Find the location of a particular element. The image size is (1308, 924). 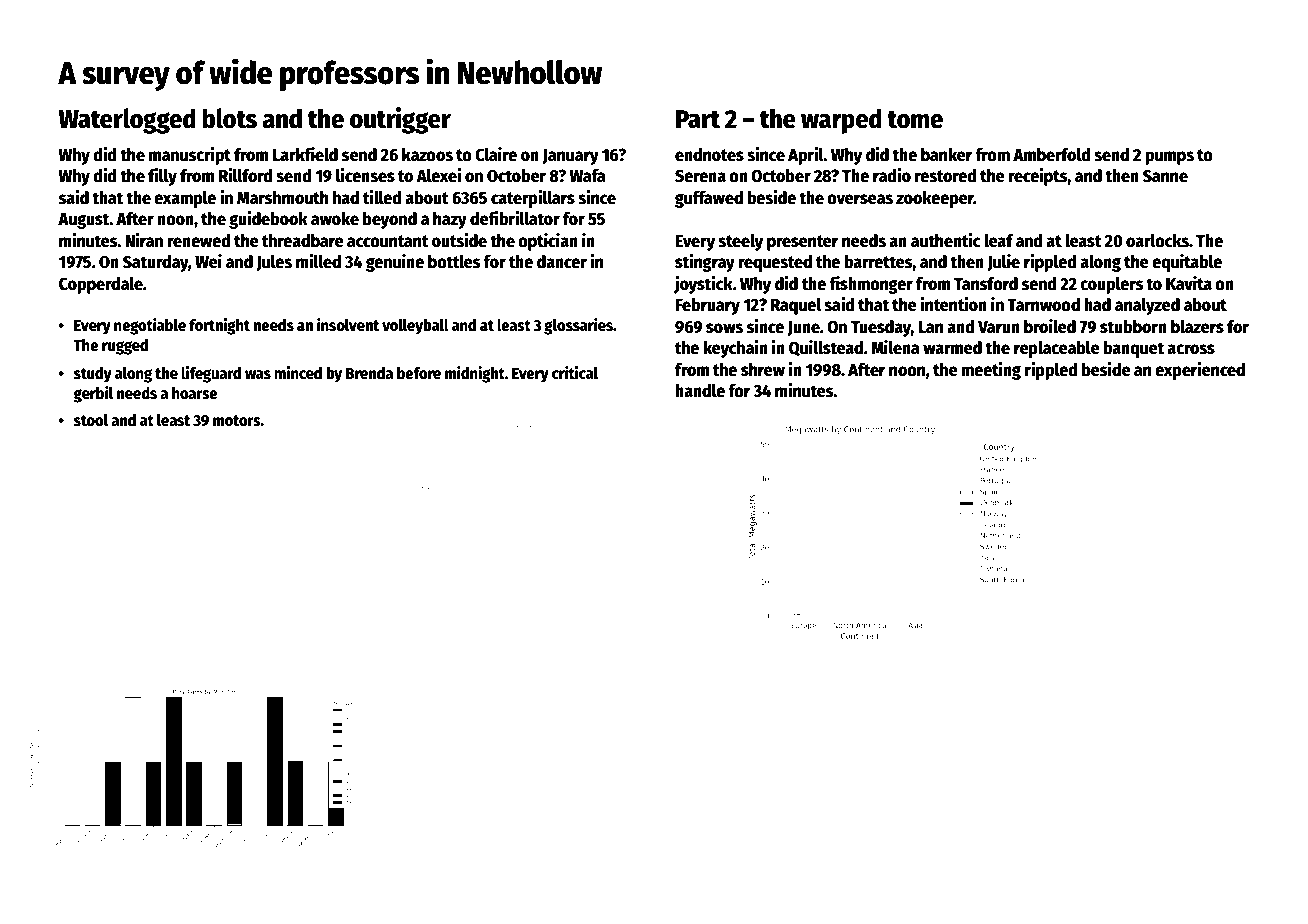

negotiable is located at coordinates (150, 326).
